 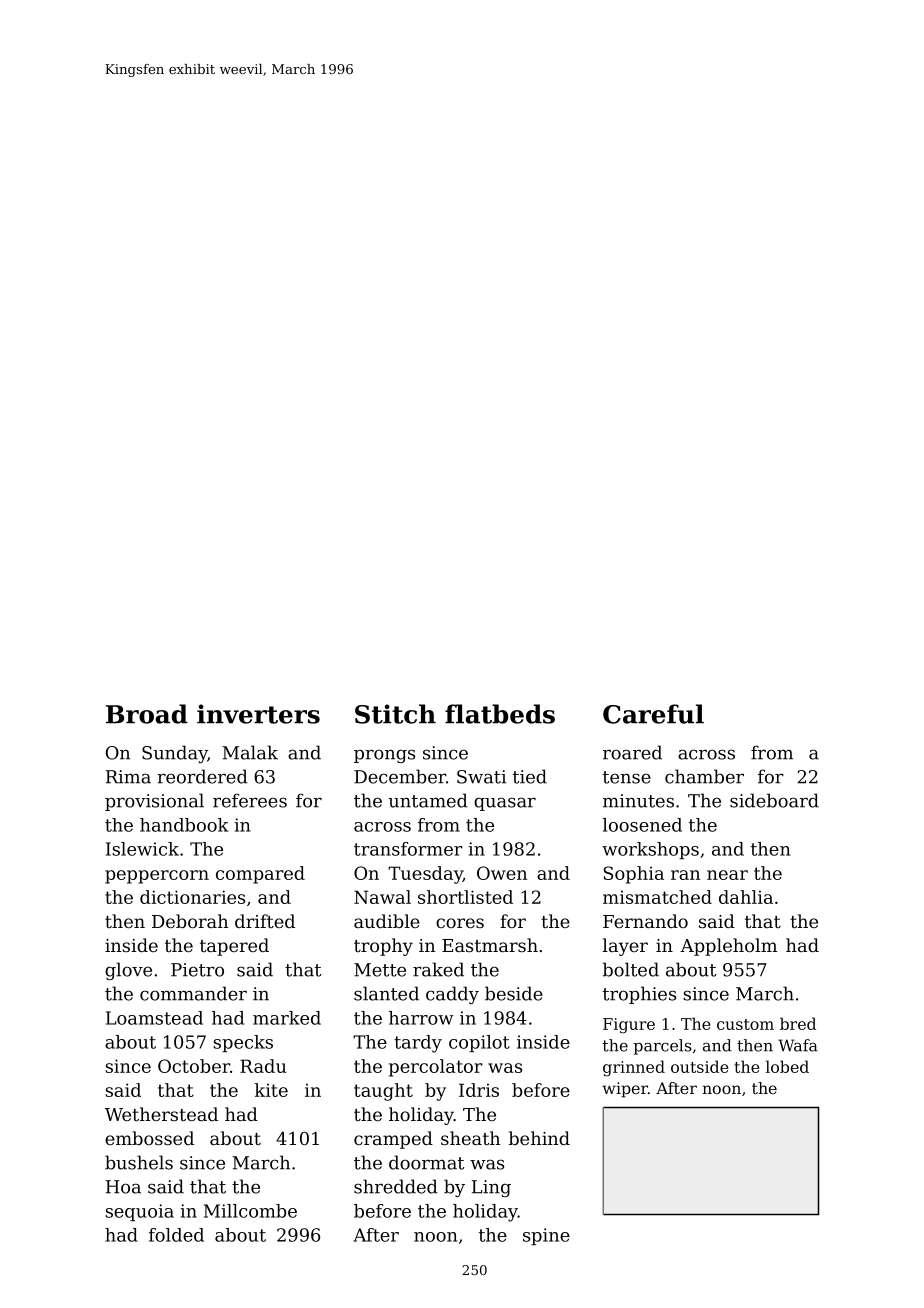 What do you see at coordinates (400, 776) in the screenshot?
I see `December` at bounding box center [400, 776].
